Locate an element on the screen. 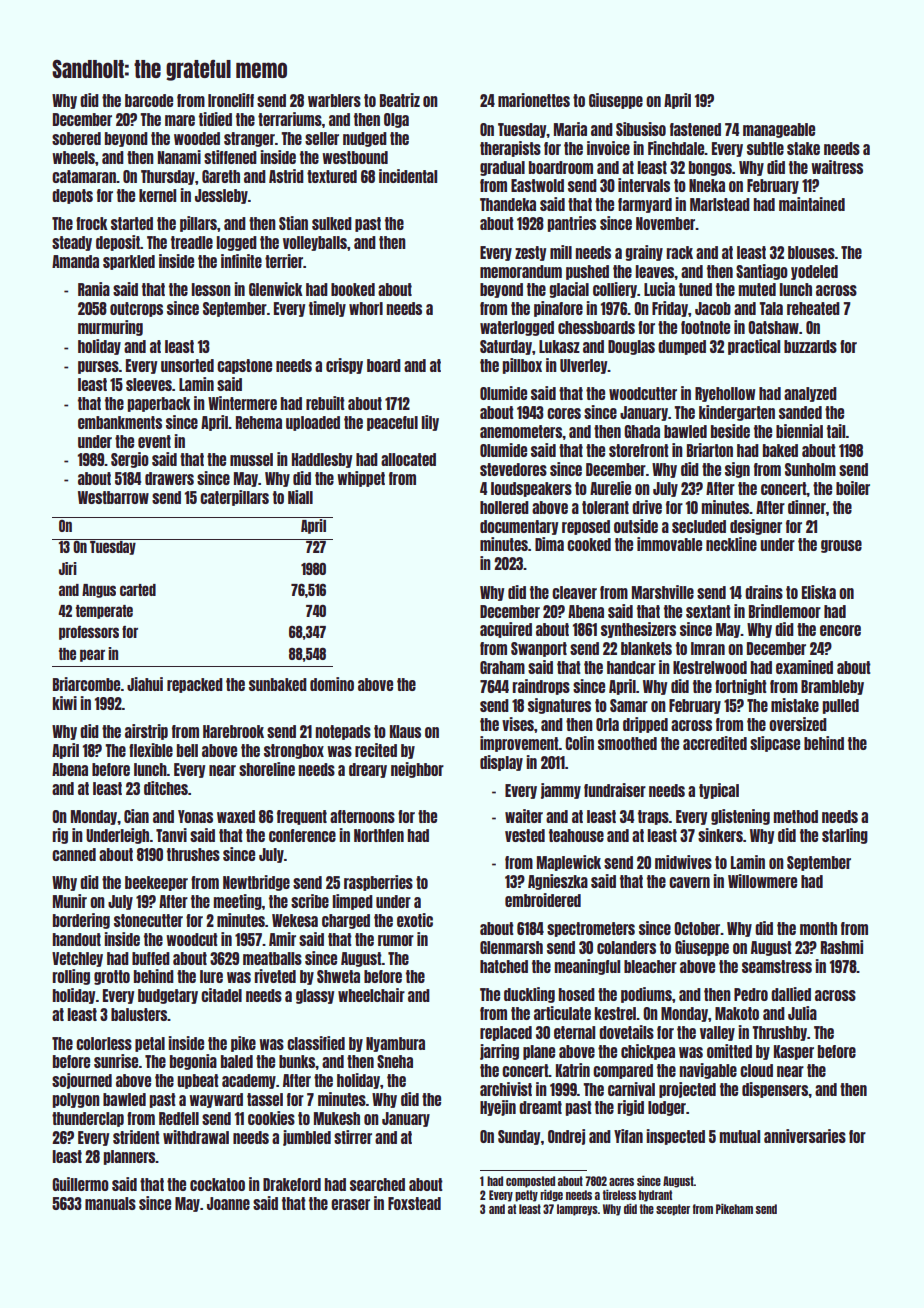 This screenshot has width=924, height=1308. barcode is located at coordinates (149, 100).
